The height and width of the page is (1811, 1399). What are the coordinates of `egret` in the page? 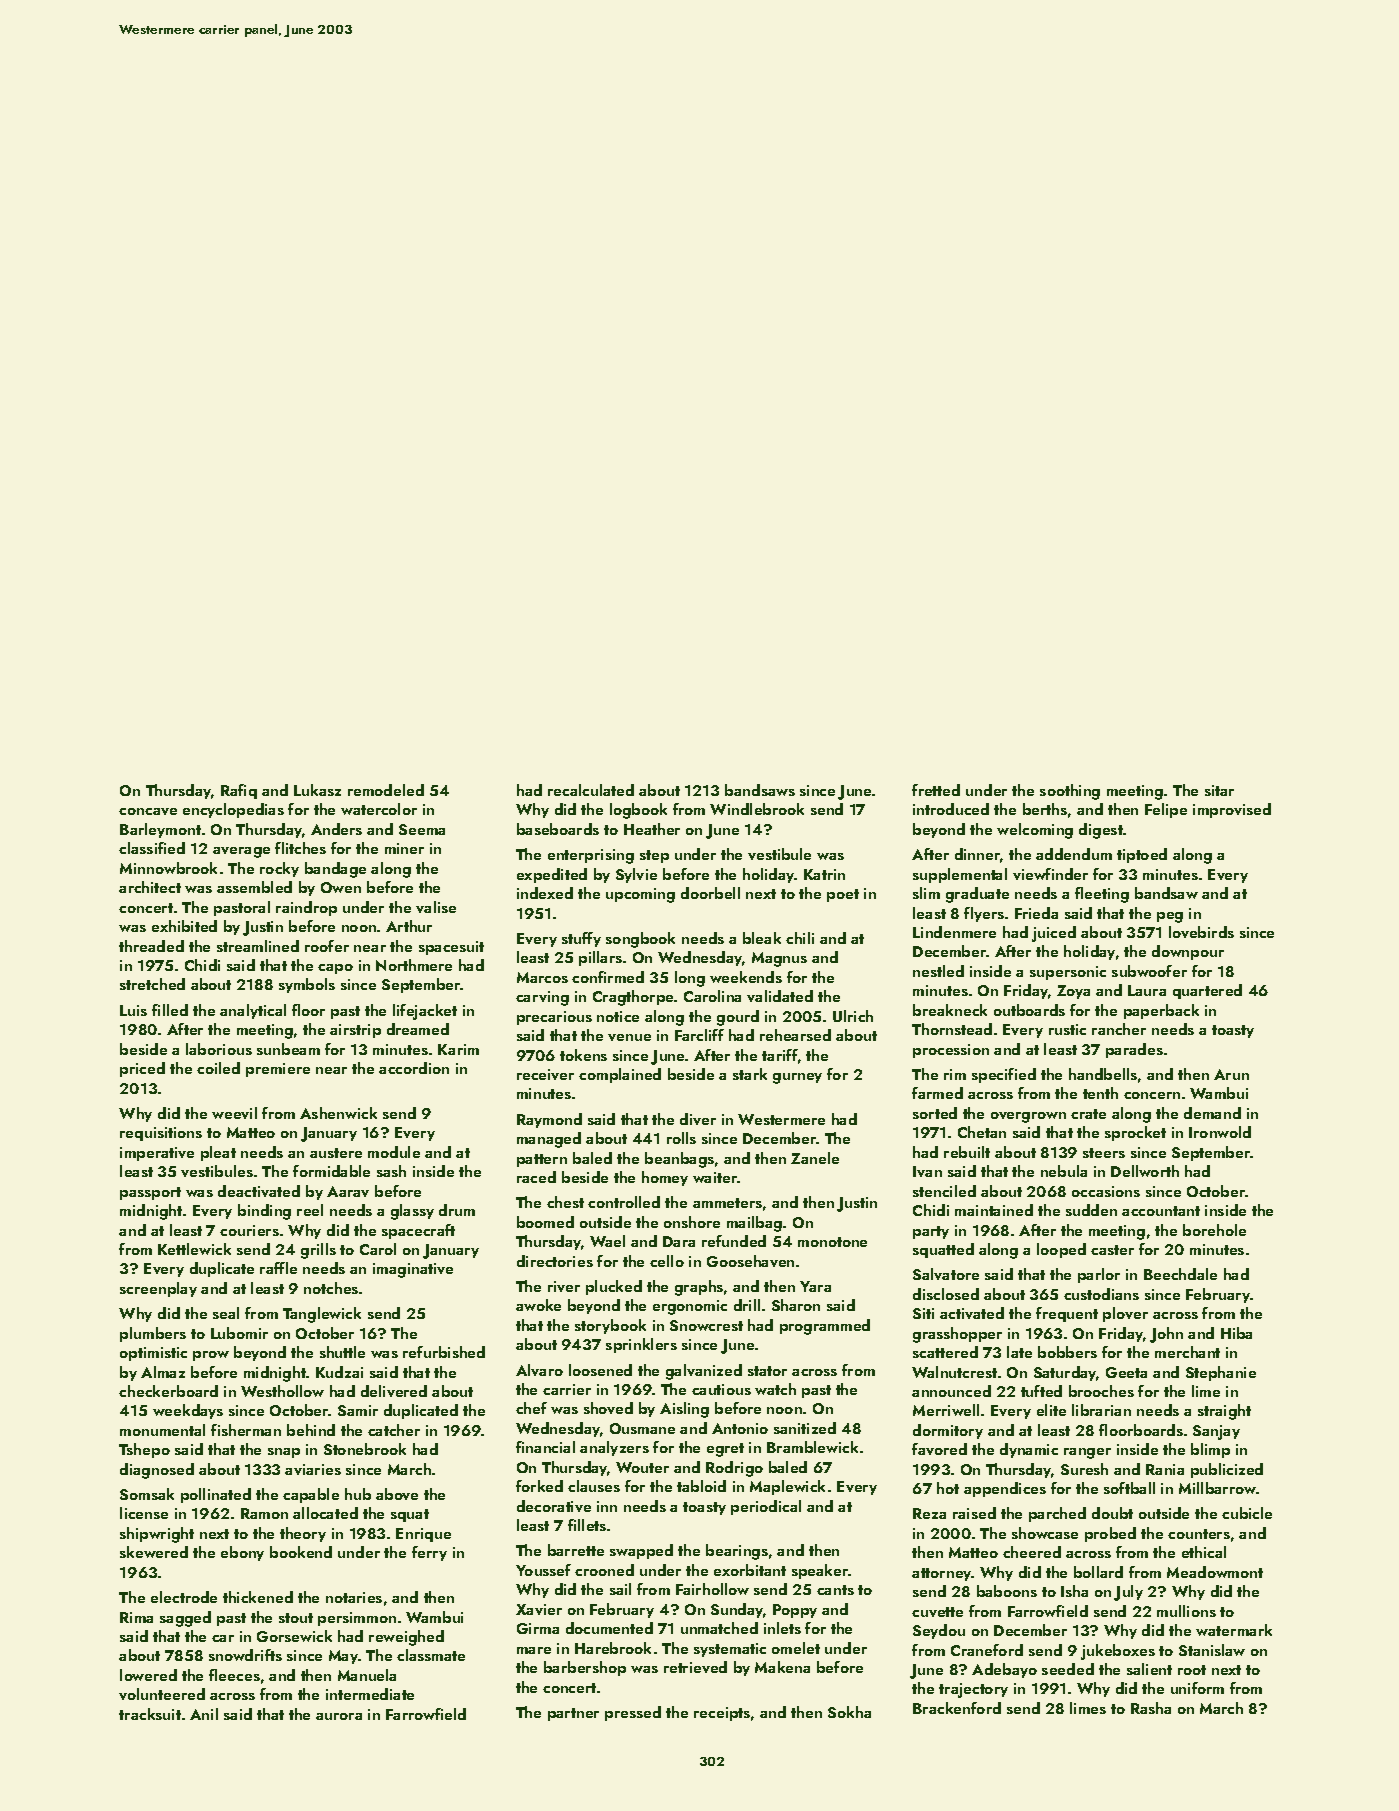 It's located at (725, 1450).
